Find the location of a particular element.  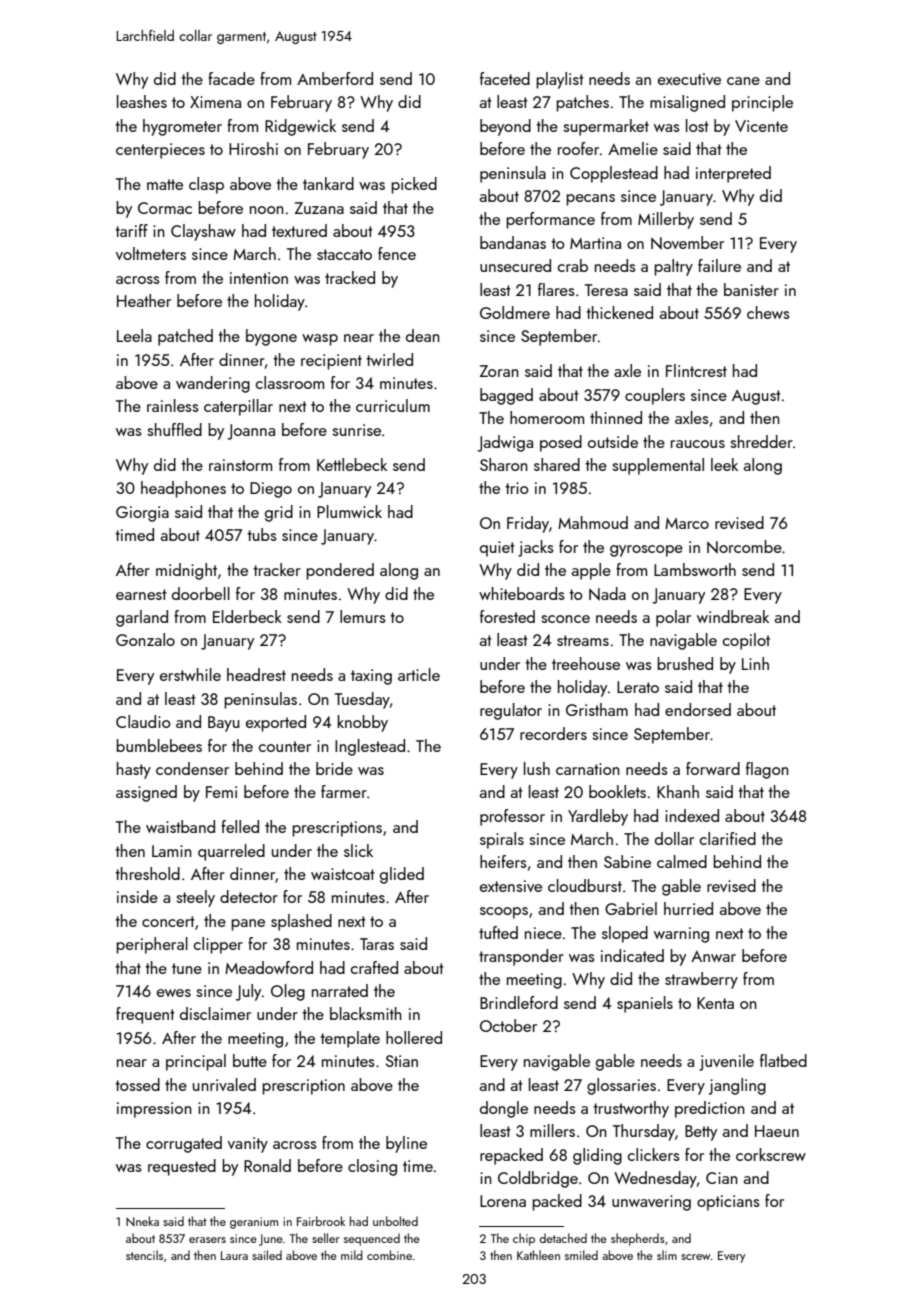

slim is located at coordinates (667, 1255).
